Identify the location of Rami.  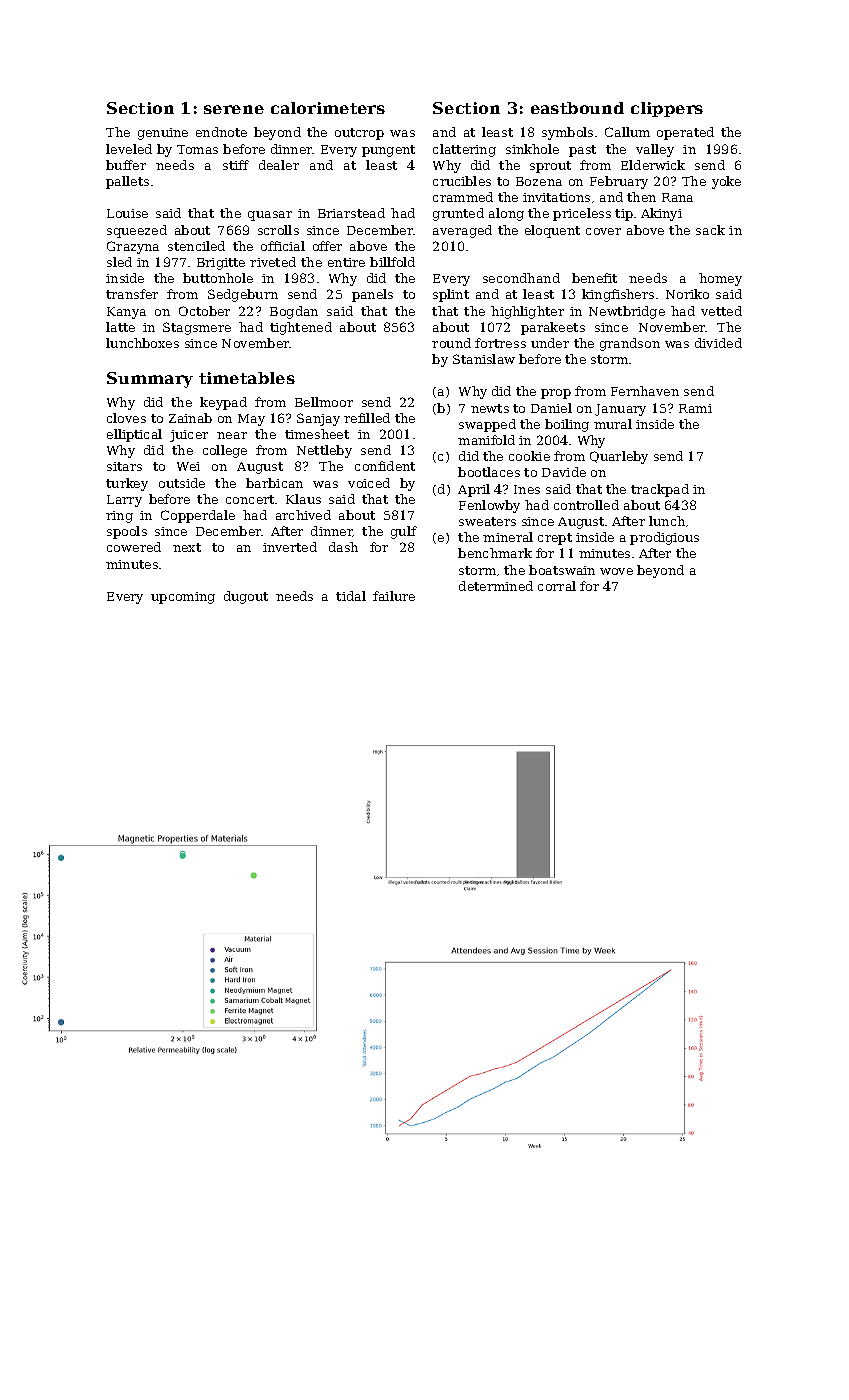
(695, 408).
